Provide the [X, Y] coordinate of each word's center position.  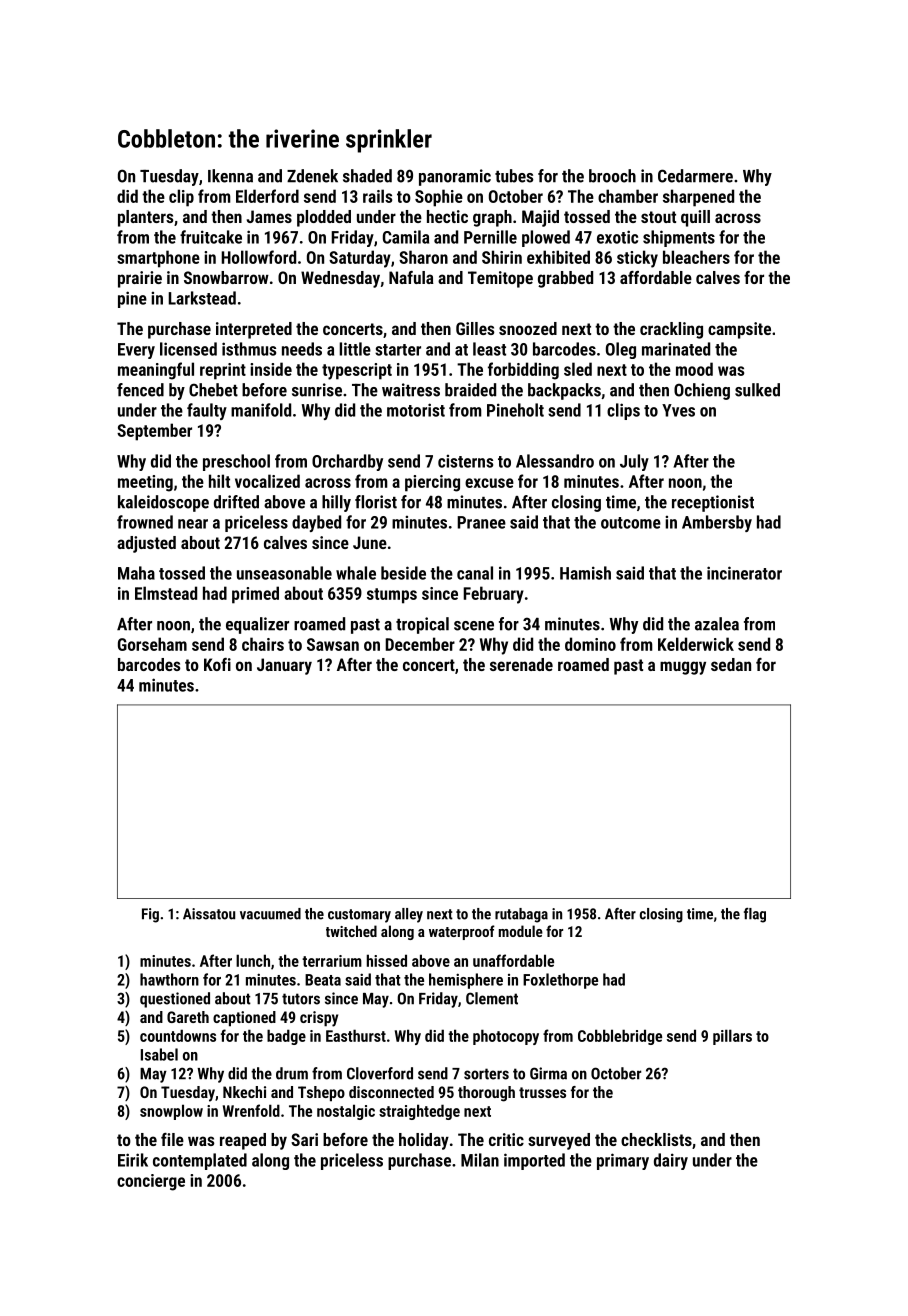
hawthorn [169, 979]
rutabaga [521, 915]
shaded [367, 176]
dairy [671, 1161]
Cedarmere [695, 176]
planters [145, 218]
